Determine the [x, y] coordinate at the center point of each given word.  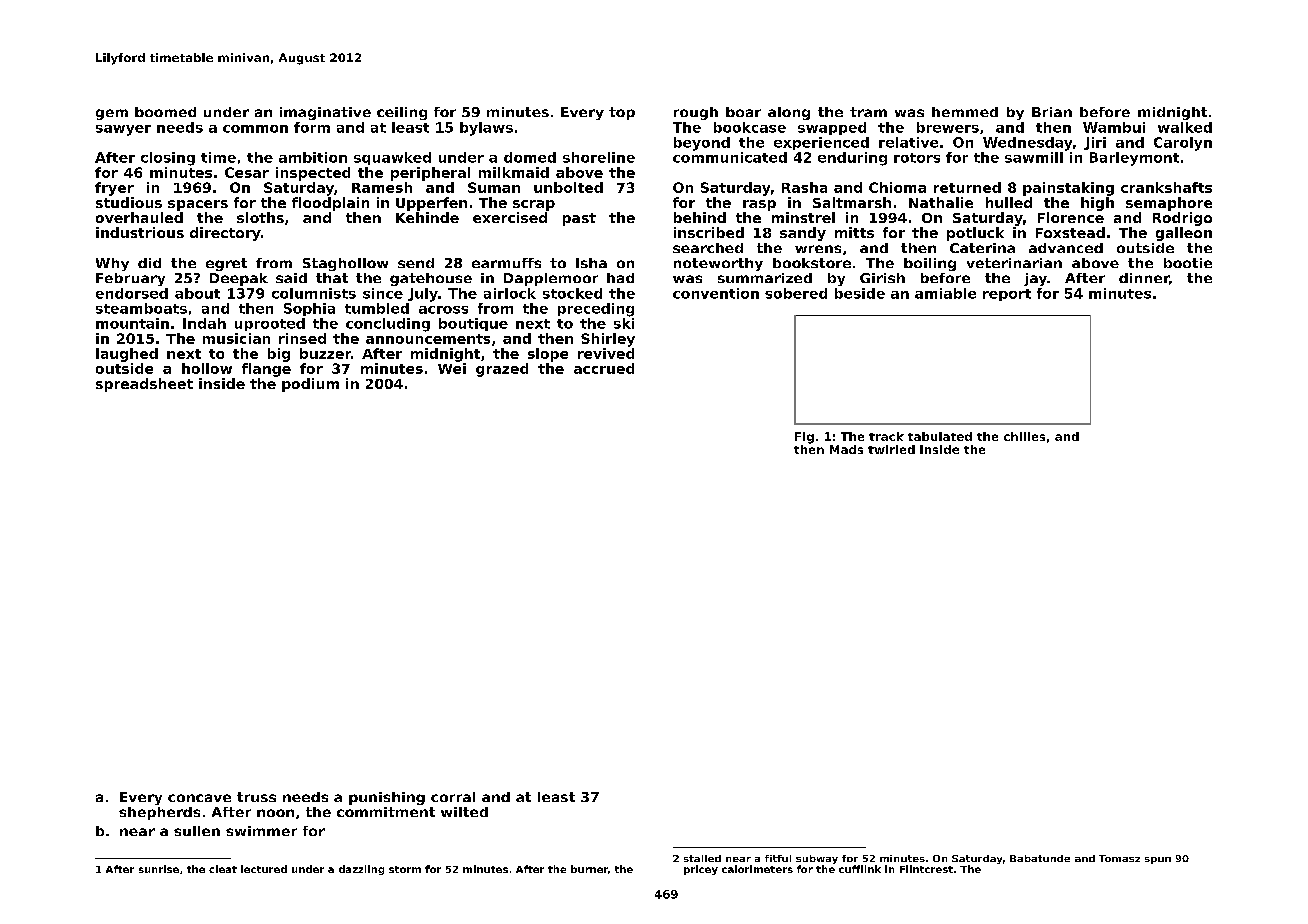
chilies [1024, 436]
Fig [804, 438]
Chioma [897, 187]
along [789, 113]
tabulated [940, 436]
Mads [846, 449]
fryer [114, 189]
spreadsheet [144, 385]
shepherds [159, 813]
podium [310, 385]
